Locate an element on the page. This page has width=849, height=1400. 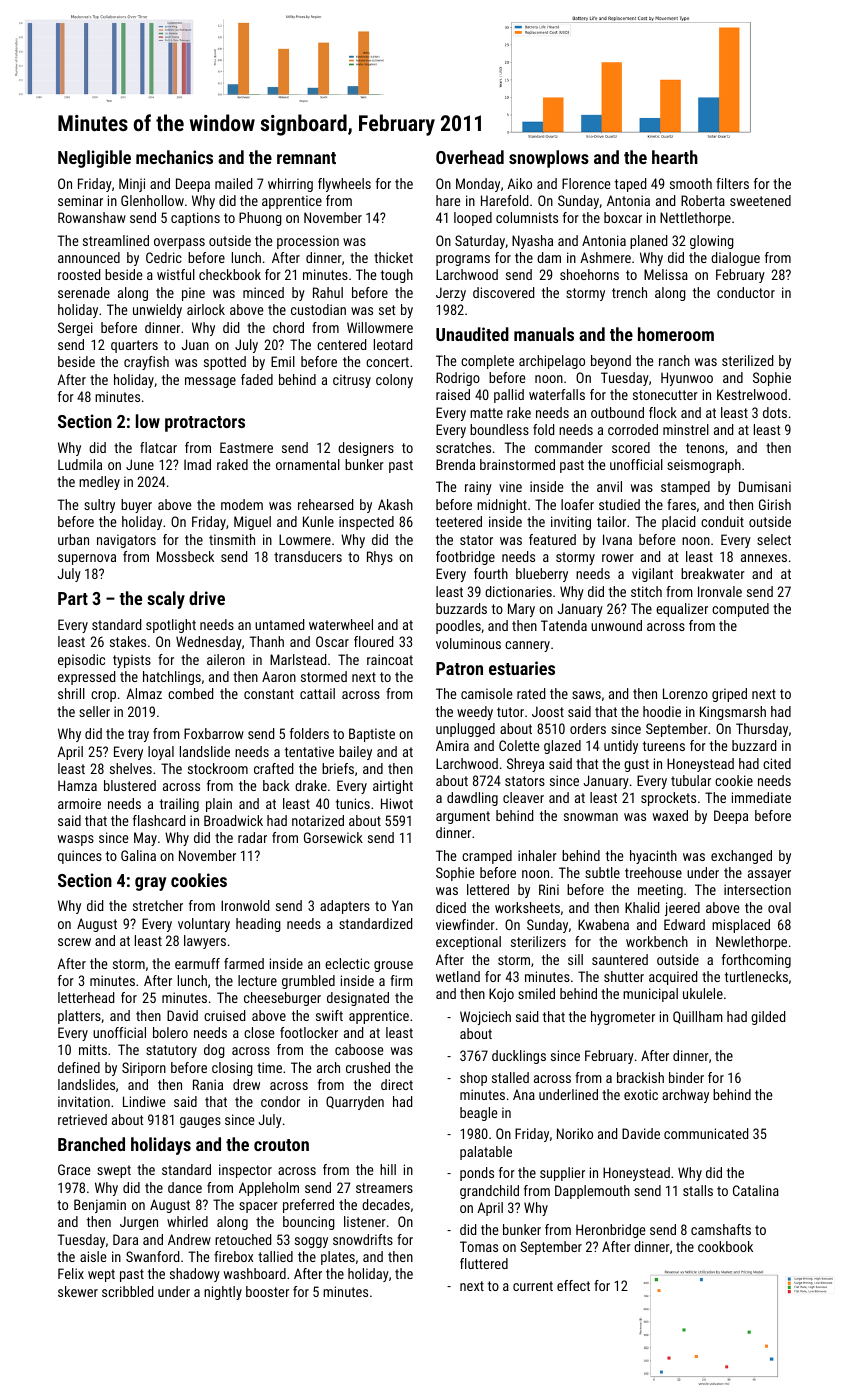
spotlight is located at coordinates (171, 626).
